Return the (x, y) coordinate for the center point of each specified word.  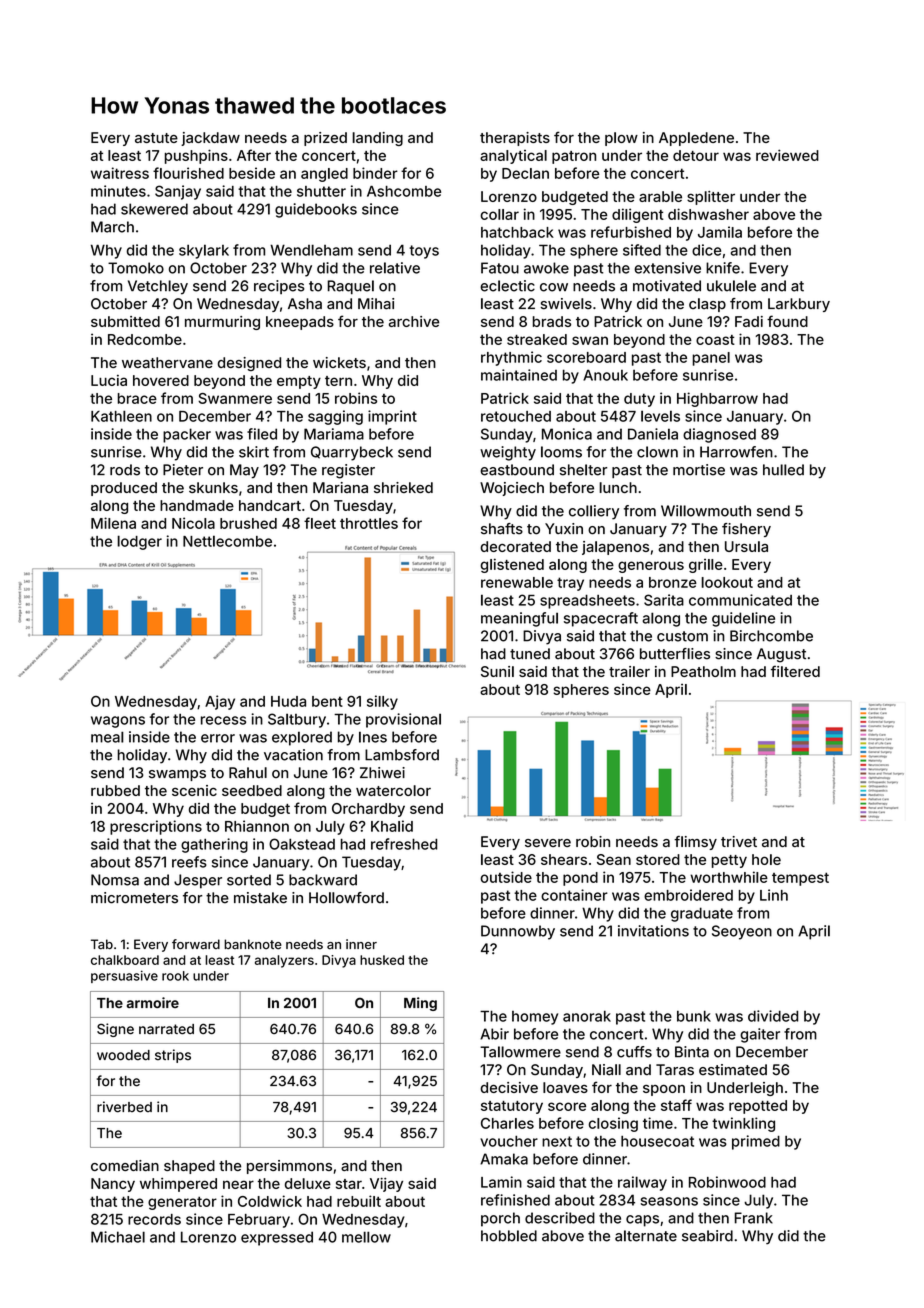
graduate (702, 914)
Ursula (746, 546)
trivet (739, 841)
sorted (249, 880)
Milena (113, 523)
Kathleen (121, 416)
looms (561, 452)
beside (252, 173)
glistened (512, 565)
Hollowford (346, 898)
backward (323, 880)
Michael (118, 1237)
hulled (783, 470)
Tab (102, 944)
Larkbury (799, 305)
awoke (546, 268)
